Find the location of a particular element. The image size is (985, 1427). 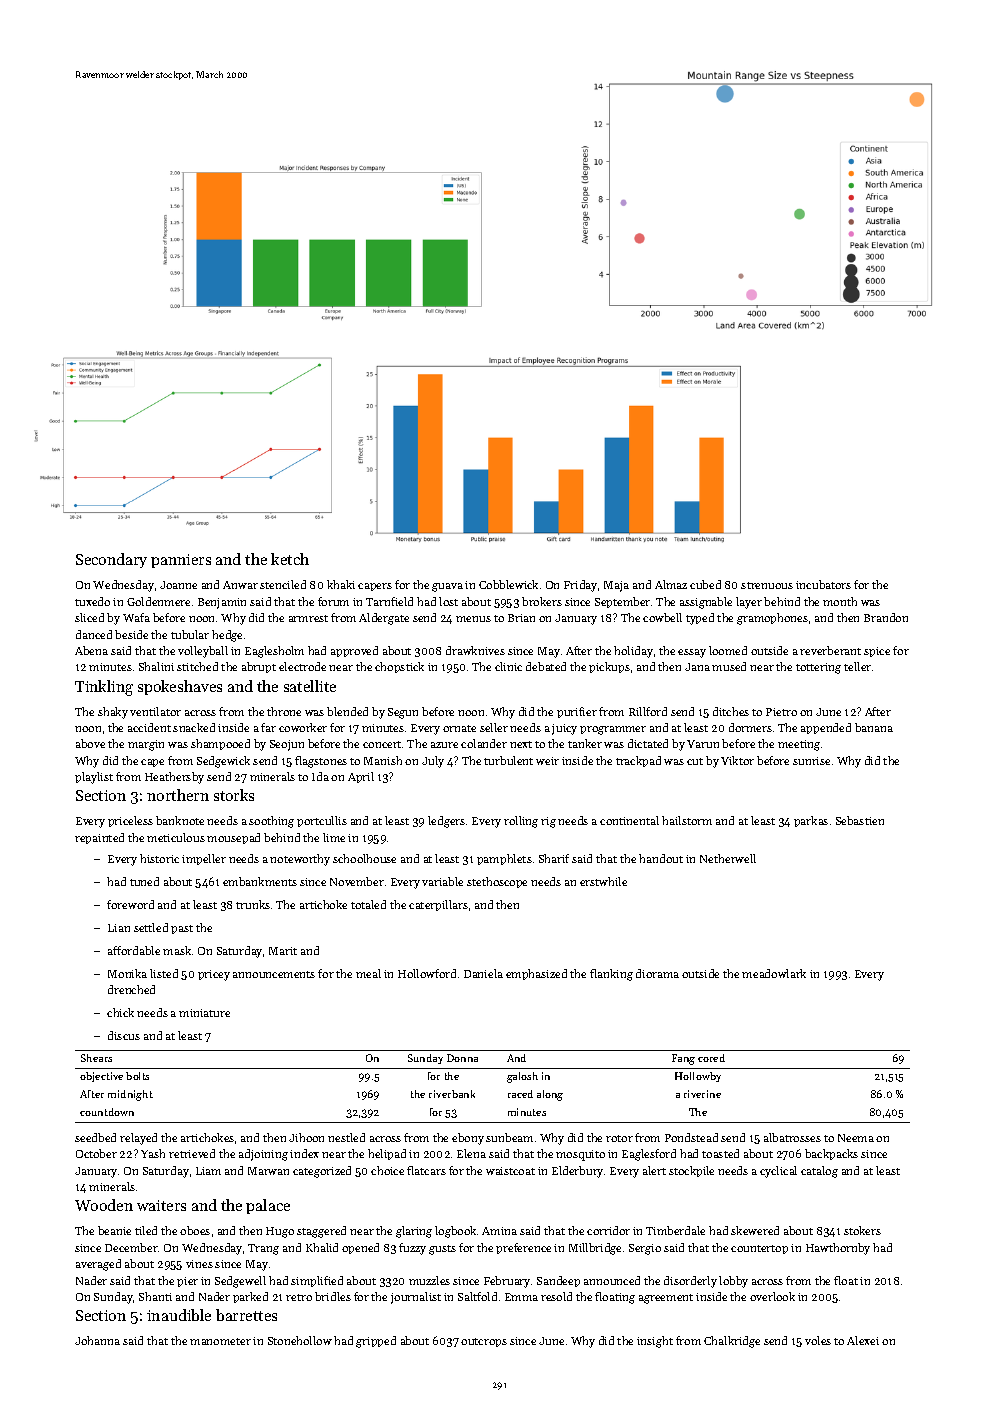

stockpile is located at coordinates (691, 1171).
